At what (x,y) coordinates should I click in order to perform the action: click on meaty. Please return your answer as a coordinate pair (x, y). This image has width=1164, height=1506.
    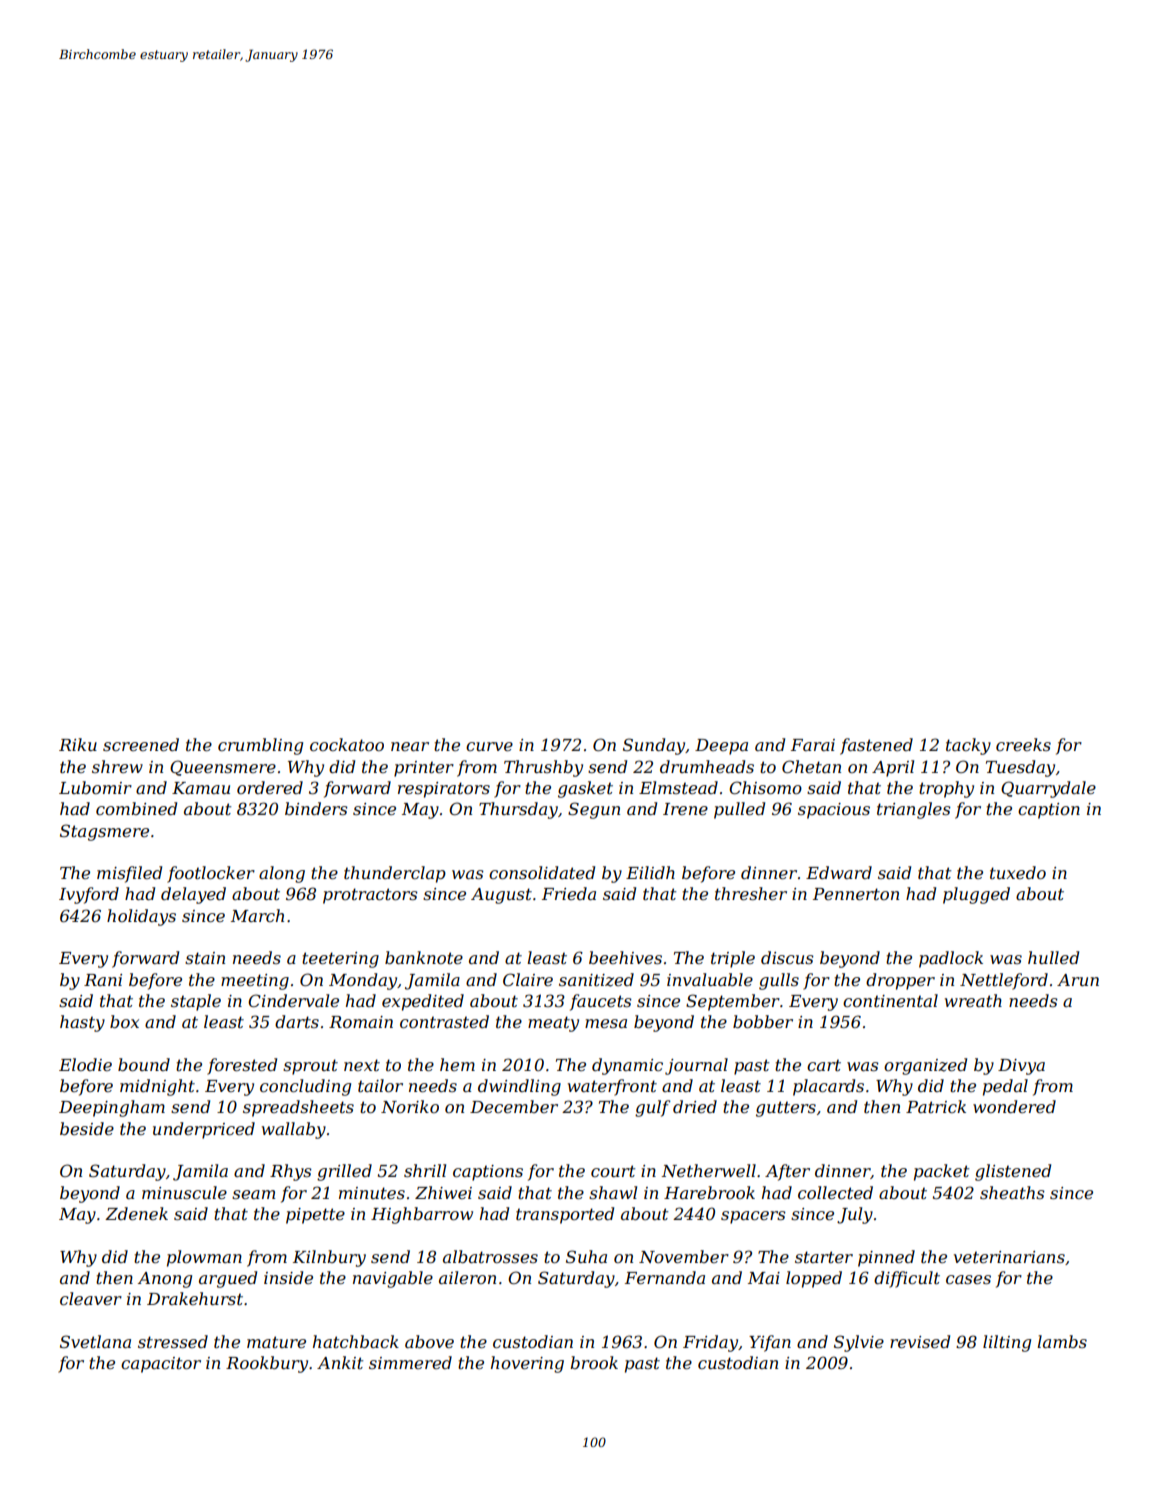
    Looking at the image, I should click on (553, 1024).
